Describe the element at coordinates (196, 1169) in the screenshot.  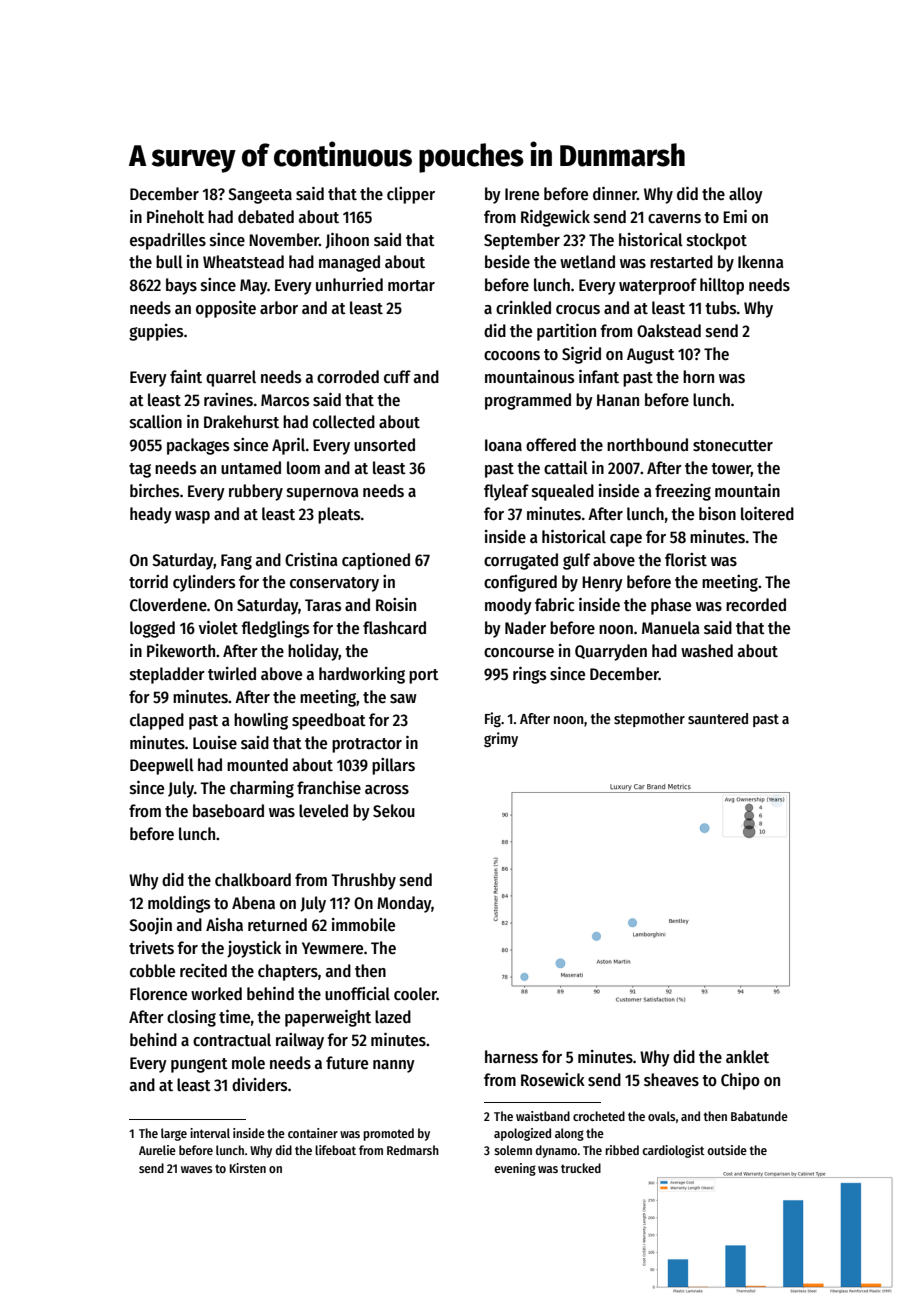
I see `waves` at that location.
